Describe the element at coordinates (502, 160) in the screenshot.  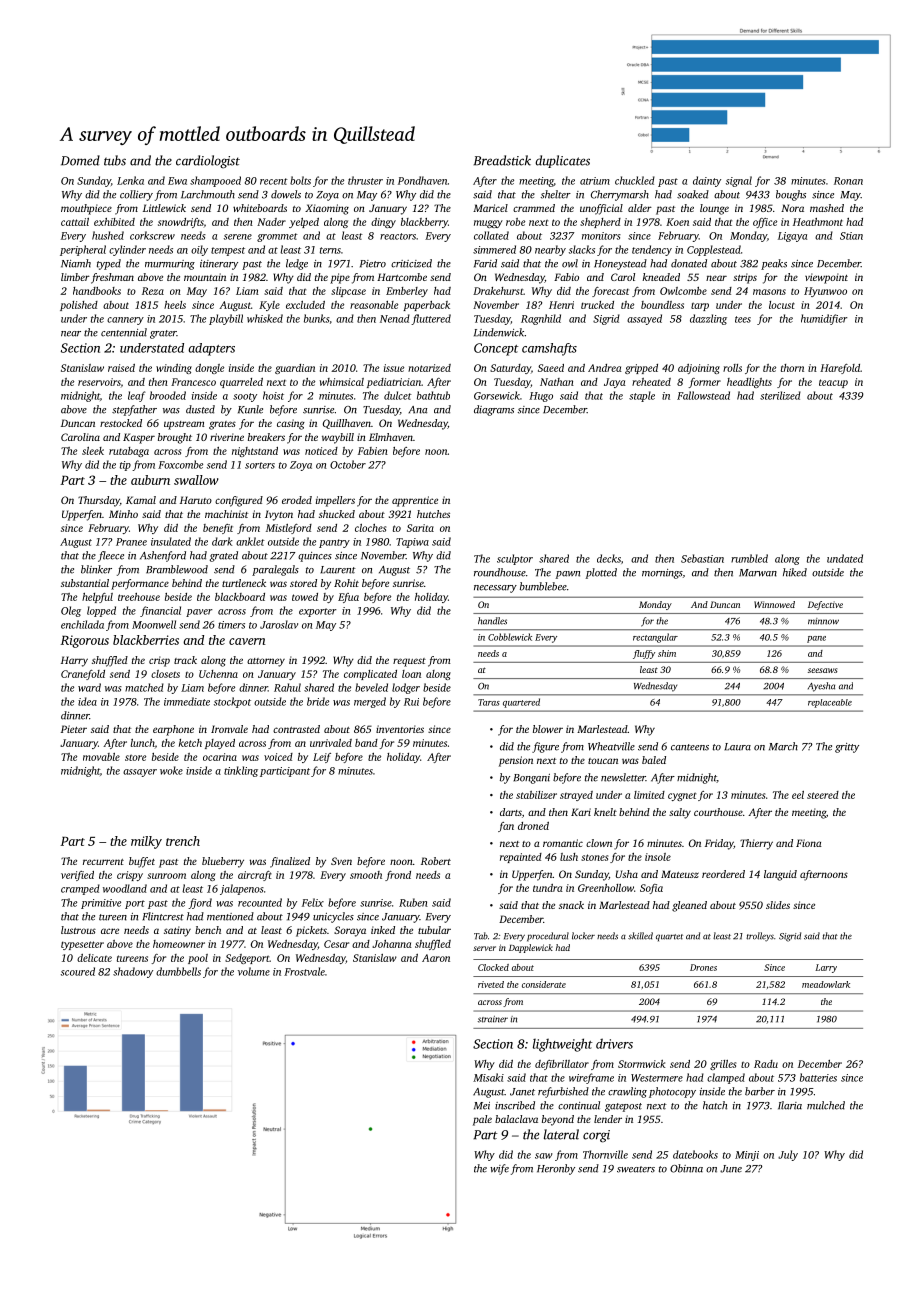
I see `Breadstick` at that location.
